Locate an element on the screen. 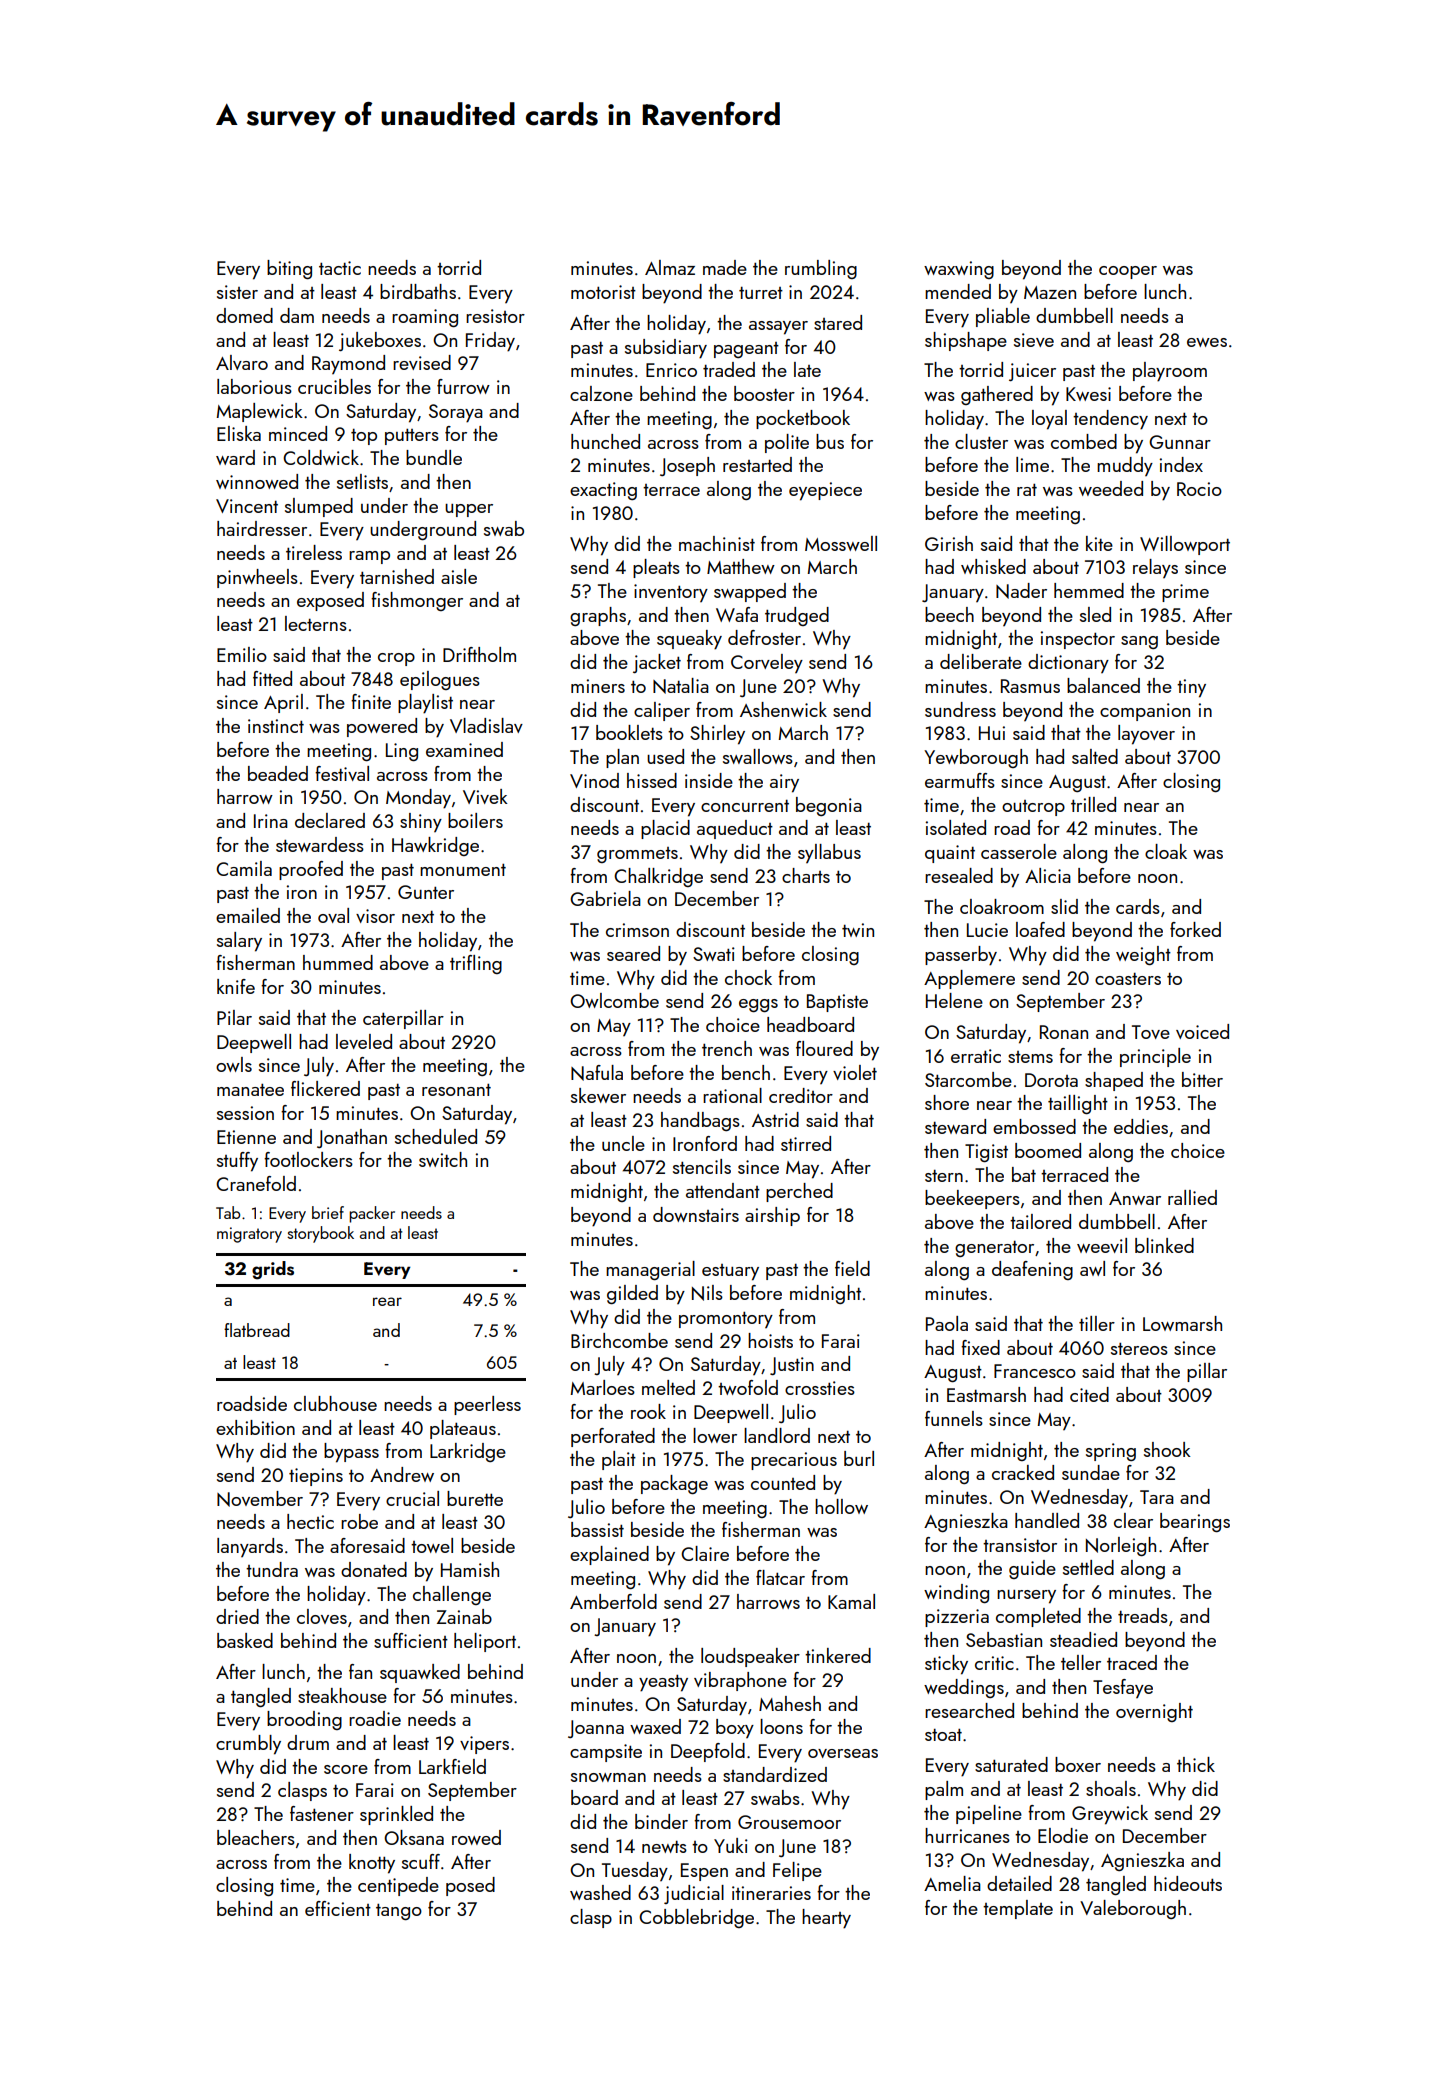  made is located at coordinates (725, 267).
